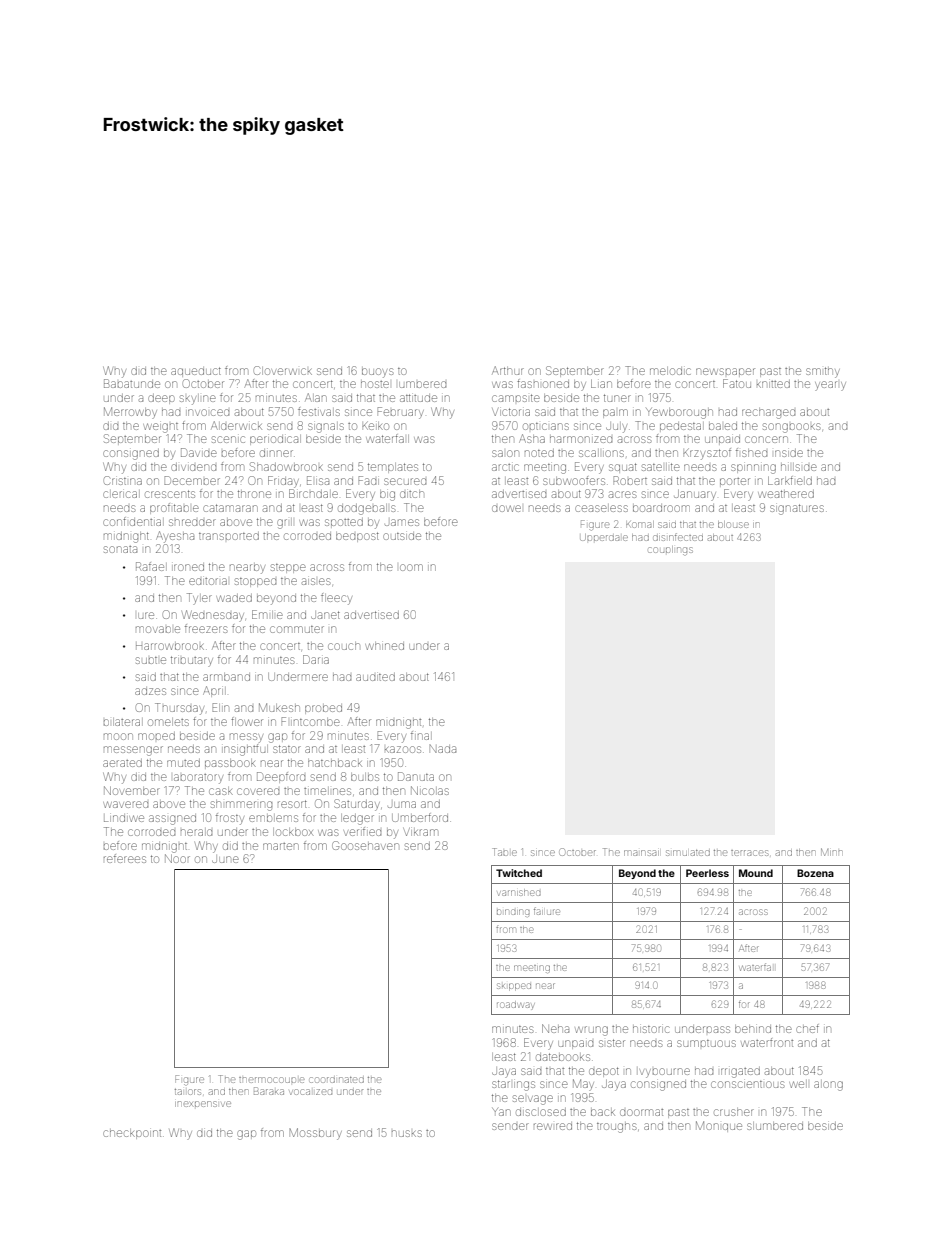  What do you see at coordinates (400, 413) in the screenshot?
I see `February` at bounding box center [400, 413].
